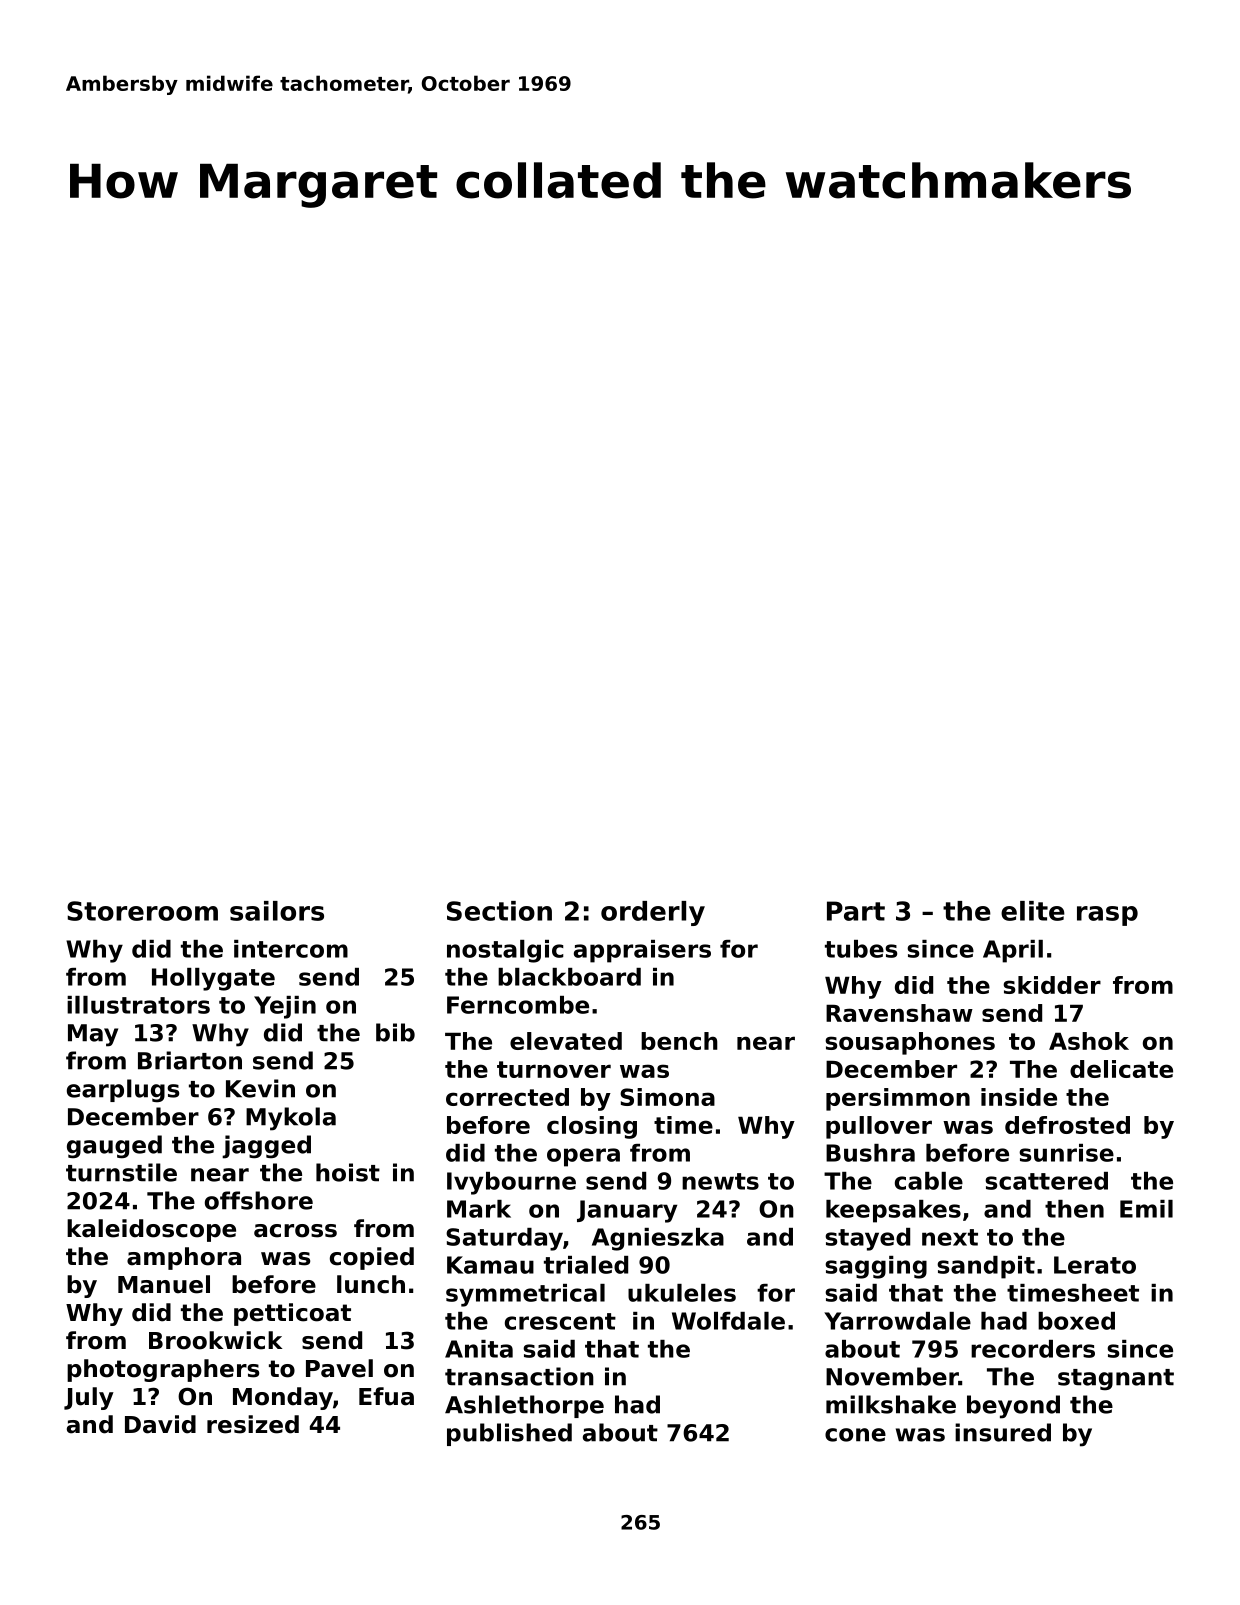 This screenshot has width=1240, height=1605. What do you see at coordinates (215, 1340) in the screenshot?
I see `Brookwick` at bounding box center [215, 1340].
